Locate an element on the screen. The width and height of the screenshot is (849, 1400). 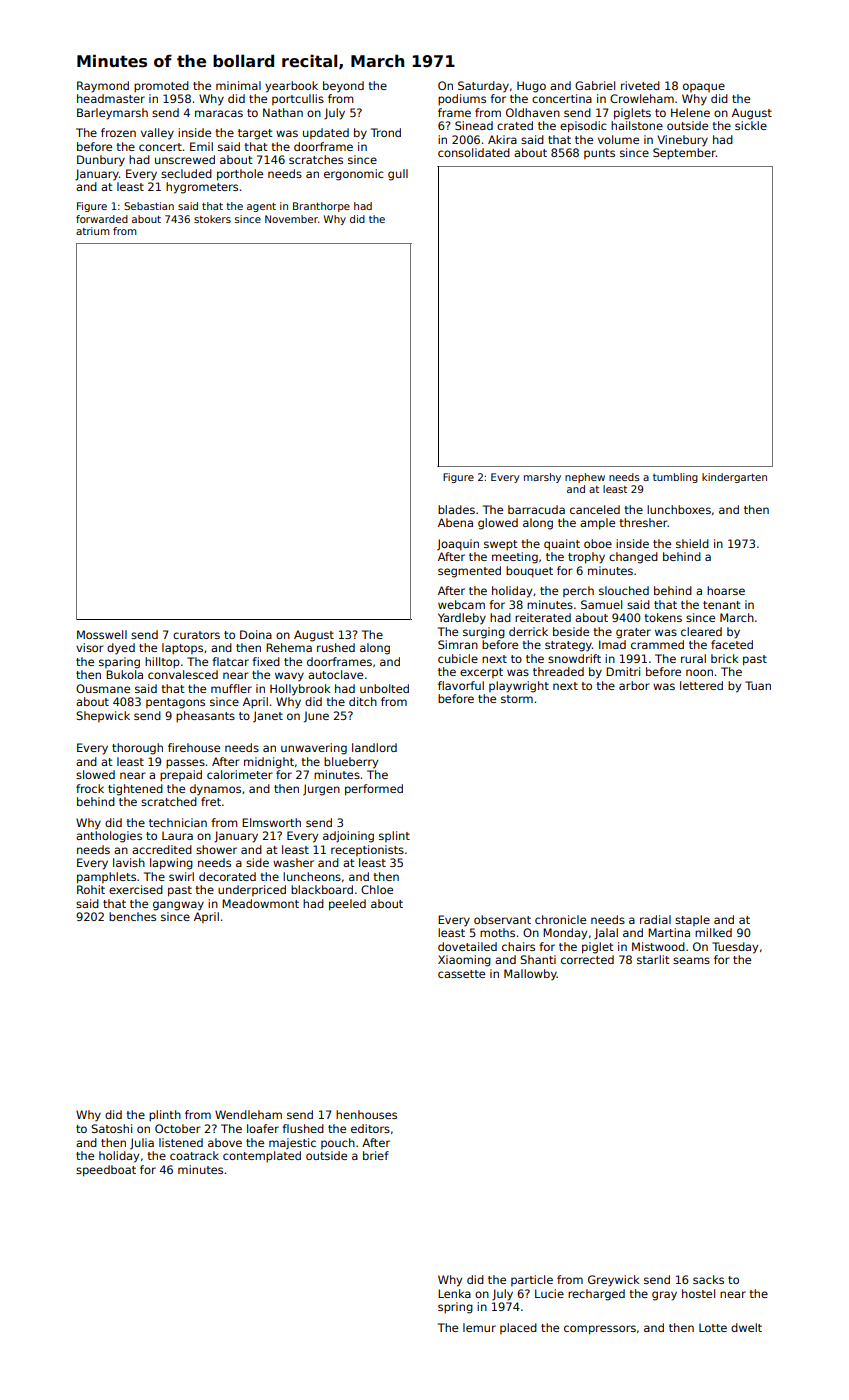
placed is located at coordinates (518, 1328).
